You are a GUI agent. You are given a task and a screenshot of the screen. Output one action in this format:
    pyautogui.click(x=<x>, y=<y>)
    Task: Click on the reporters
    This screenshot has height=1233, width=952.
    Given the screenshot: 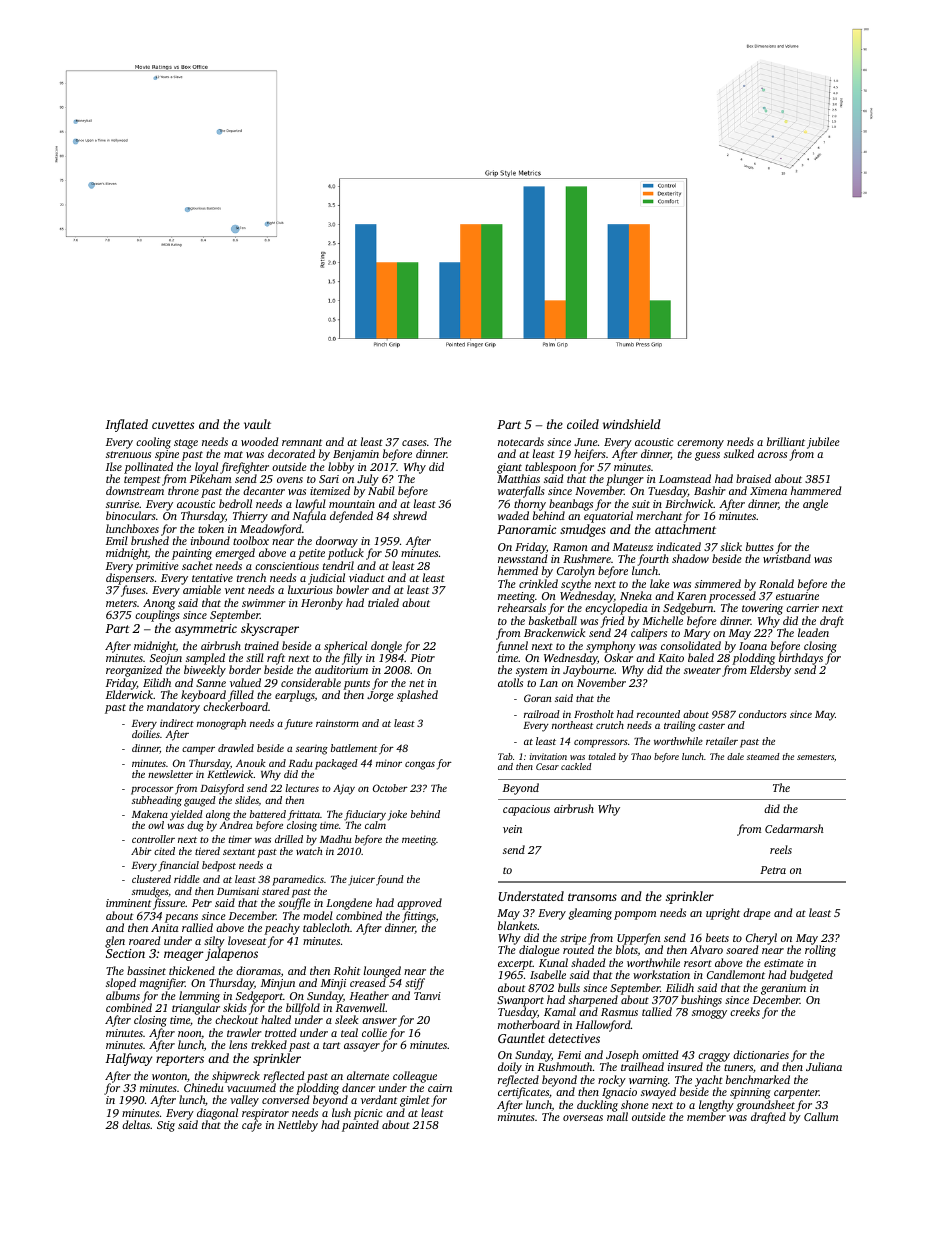 What is the action you would take?
    pyautogui.click(x=180, y=1060)
